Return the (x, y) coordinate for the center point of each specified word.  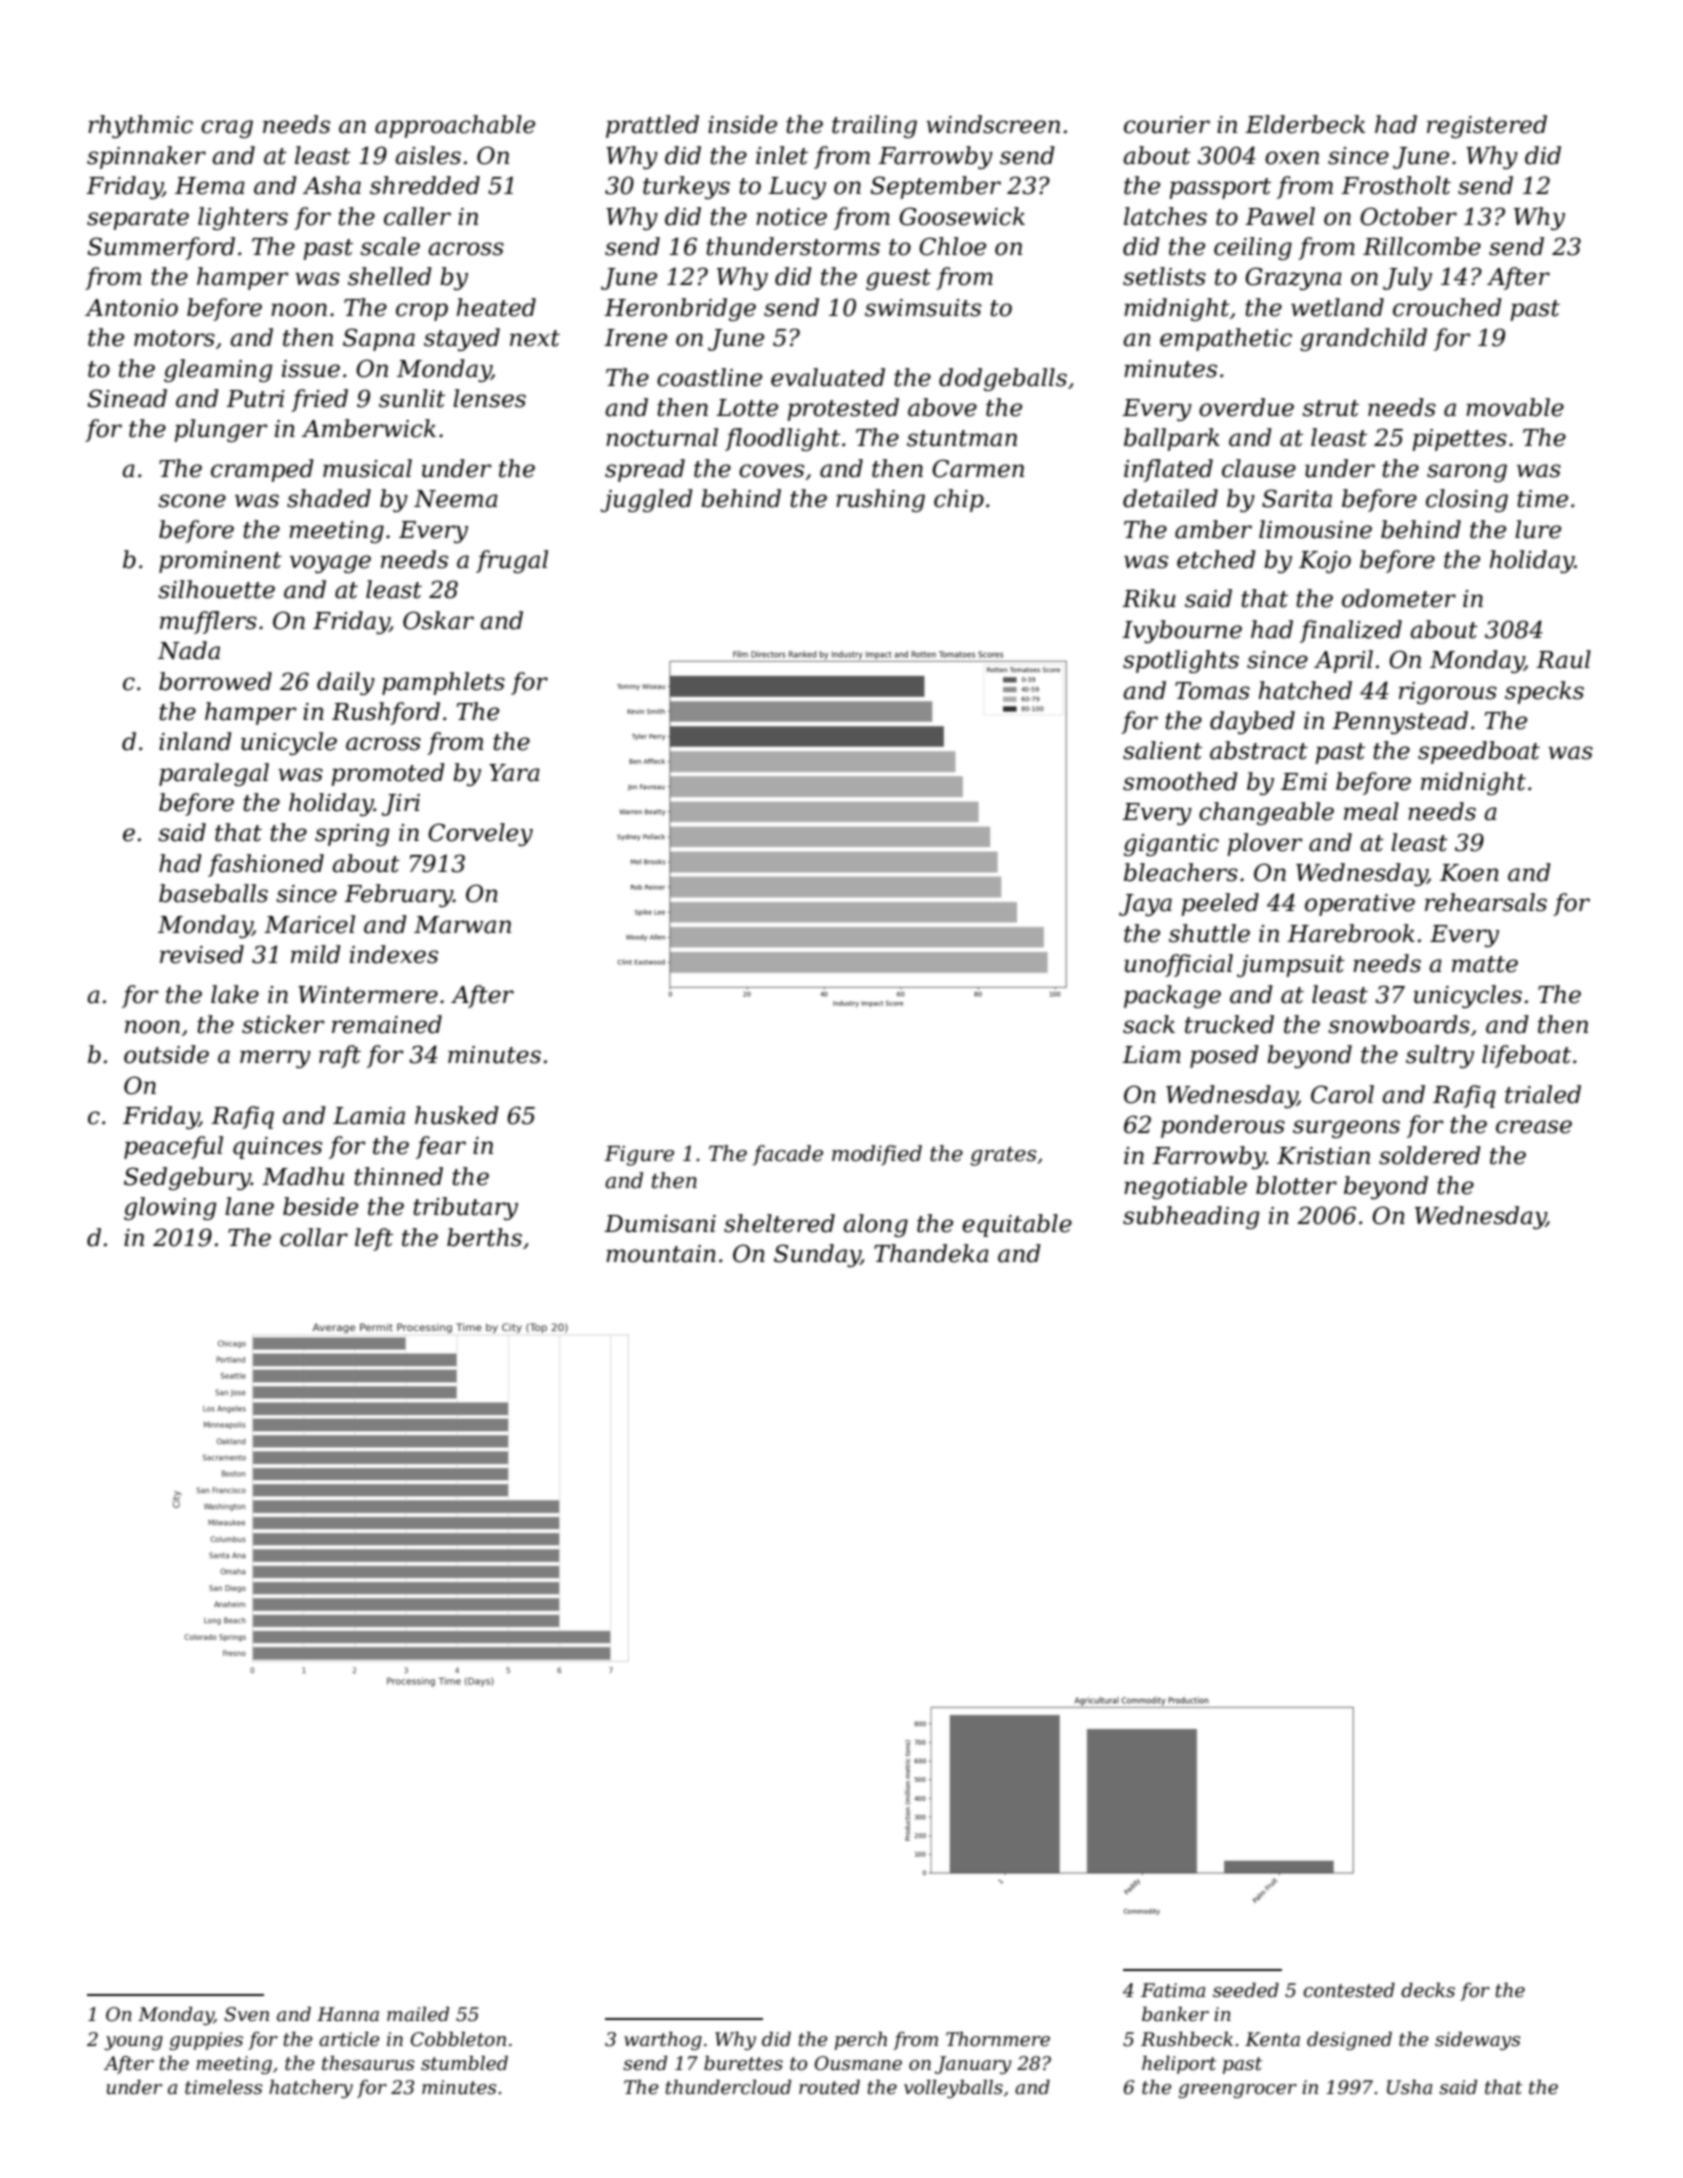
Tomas (1212, 691)
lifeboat (1526, 1056)
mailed (418, 2014)
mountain (661, 1254)
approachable (455, 126)
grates (1003, 1156)
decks (1428, 1990)
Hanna (348, 2014)
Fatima (1173, 1990)
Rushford (386, 713)
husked (457, 1115)
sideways (1477, 2041)
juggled (647, 500)
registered (1487, 126)
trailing (874, 126)
